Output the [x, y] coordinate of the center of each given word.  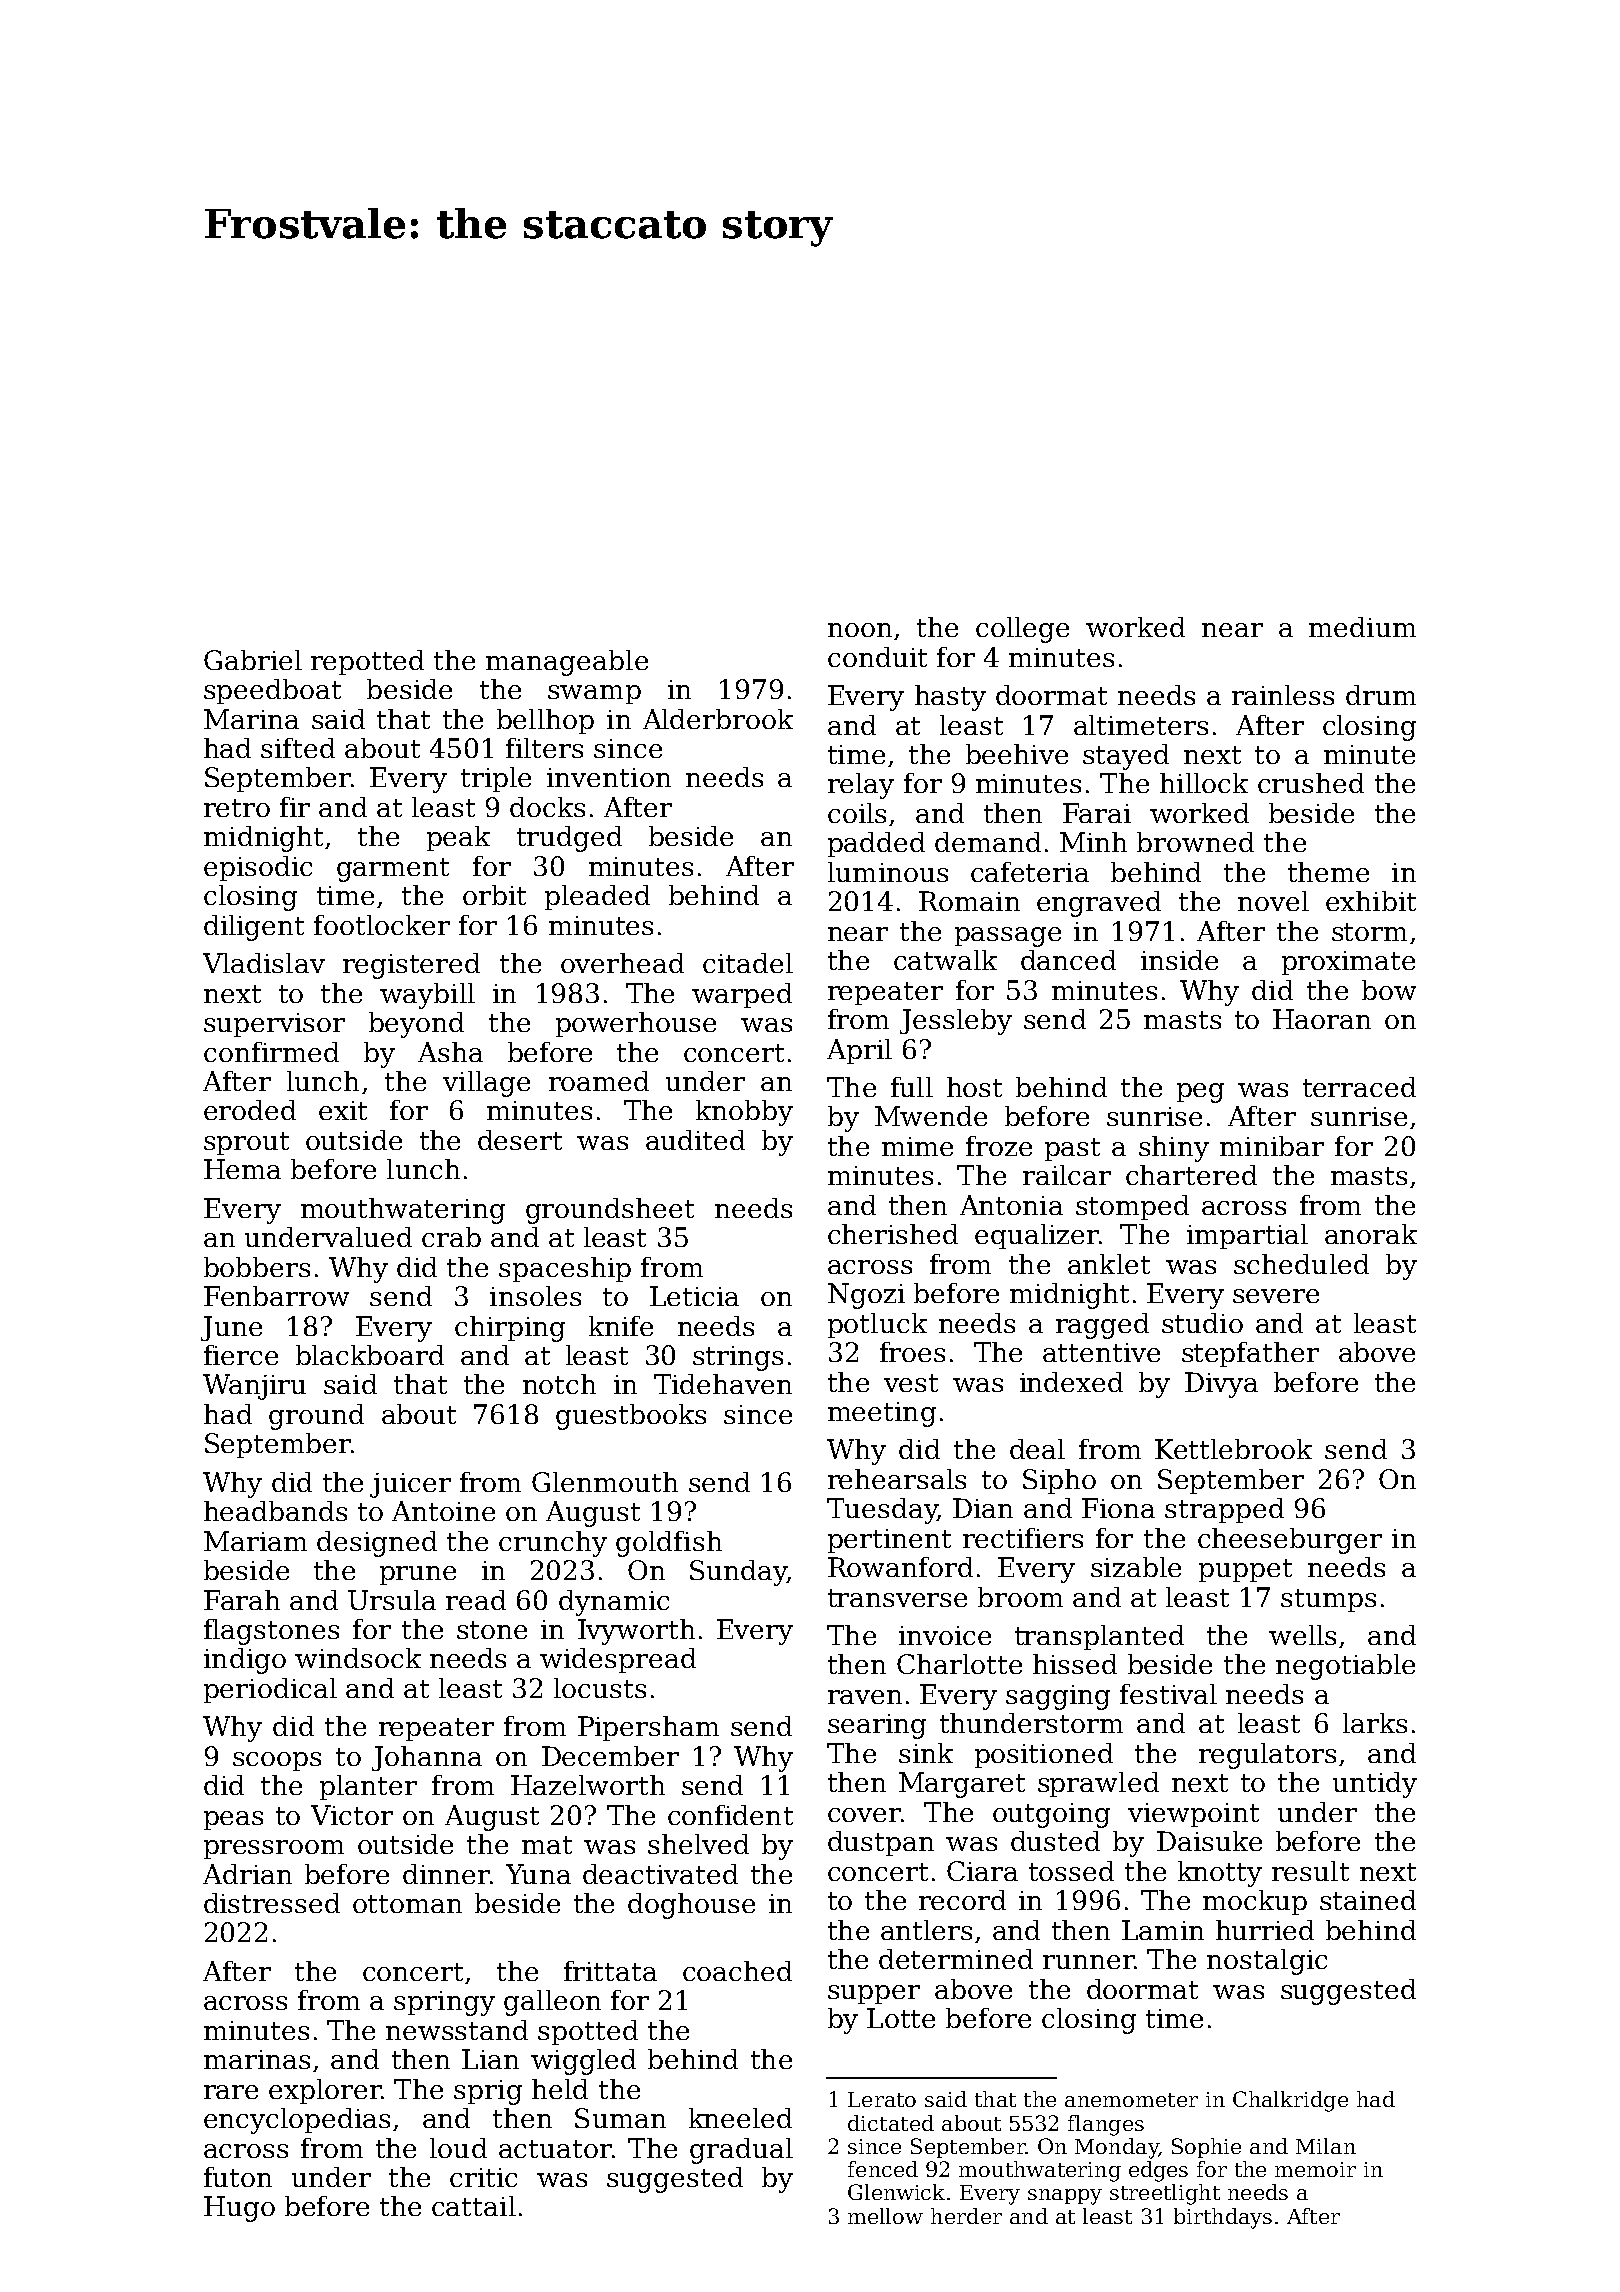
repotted [367, 662]
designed [377, 1544]
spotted [588, 2032]
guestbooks [631, 1417]
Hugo [239, 2209]
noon [860, 630]
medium [1362, 627]
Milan [1326, 2146]
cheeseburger [1290, 1541]
